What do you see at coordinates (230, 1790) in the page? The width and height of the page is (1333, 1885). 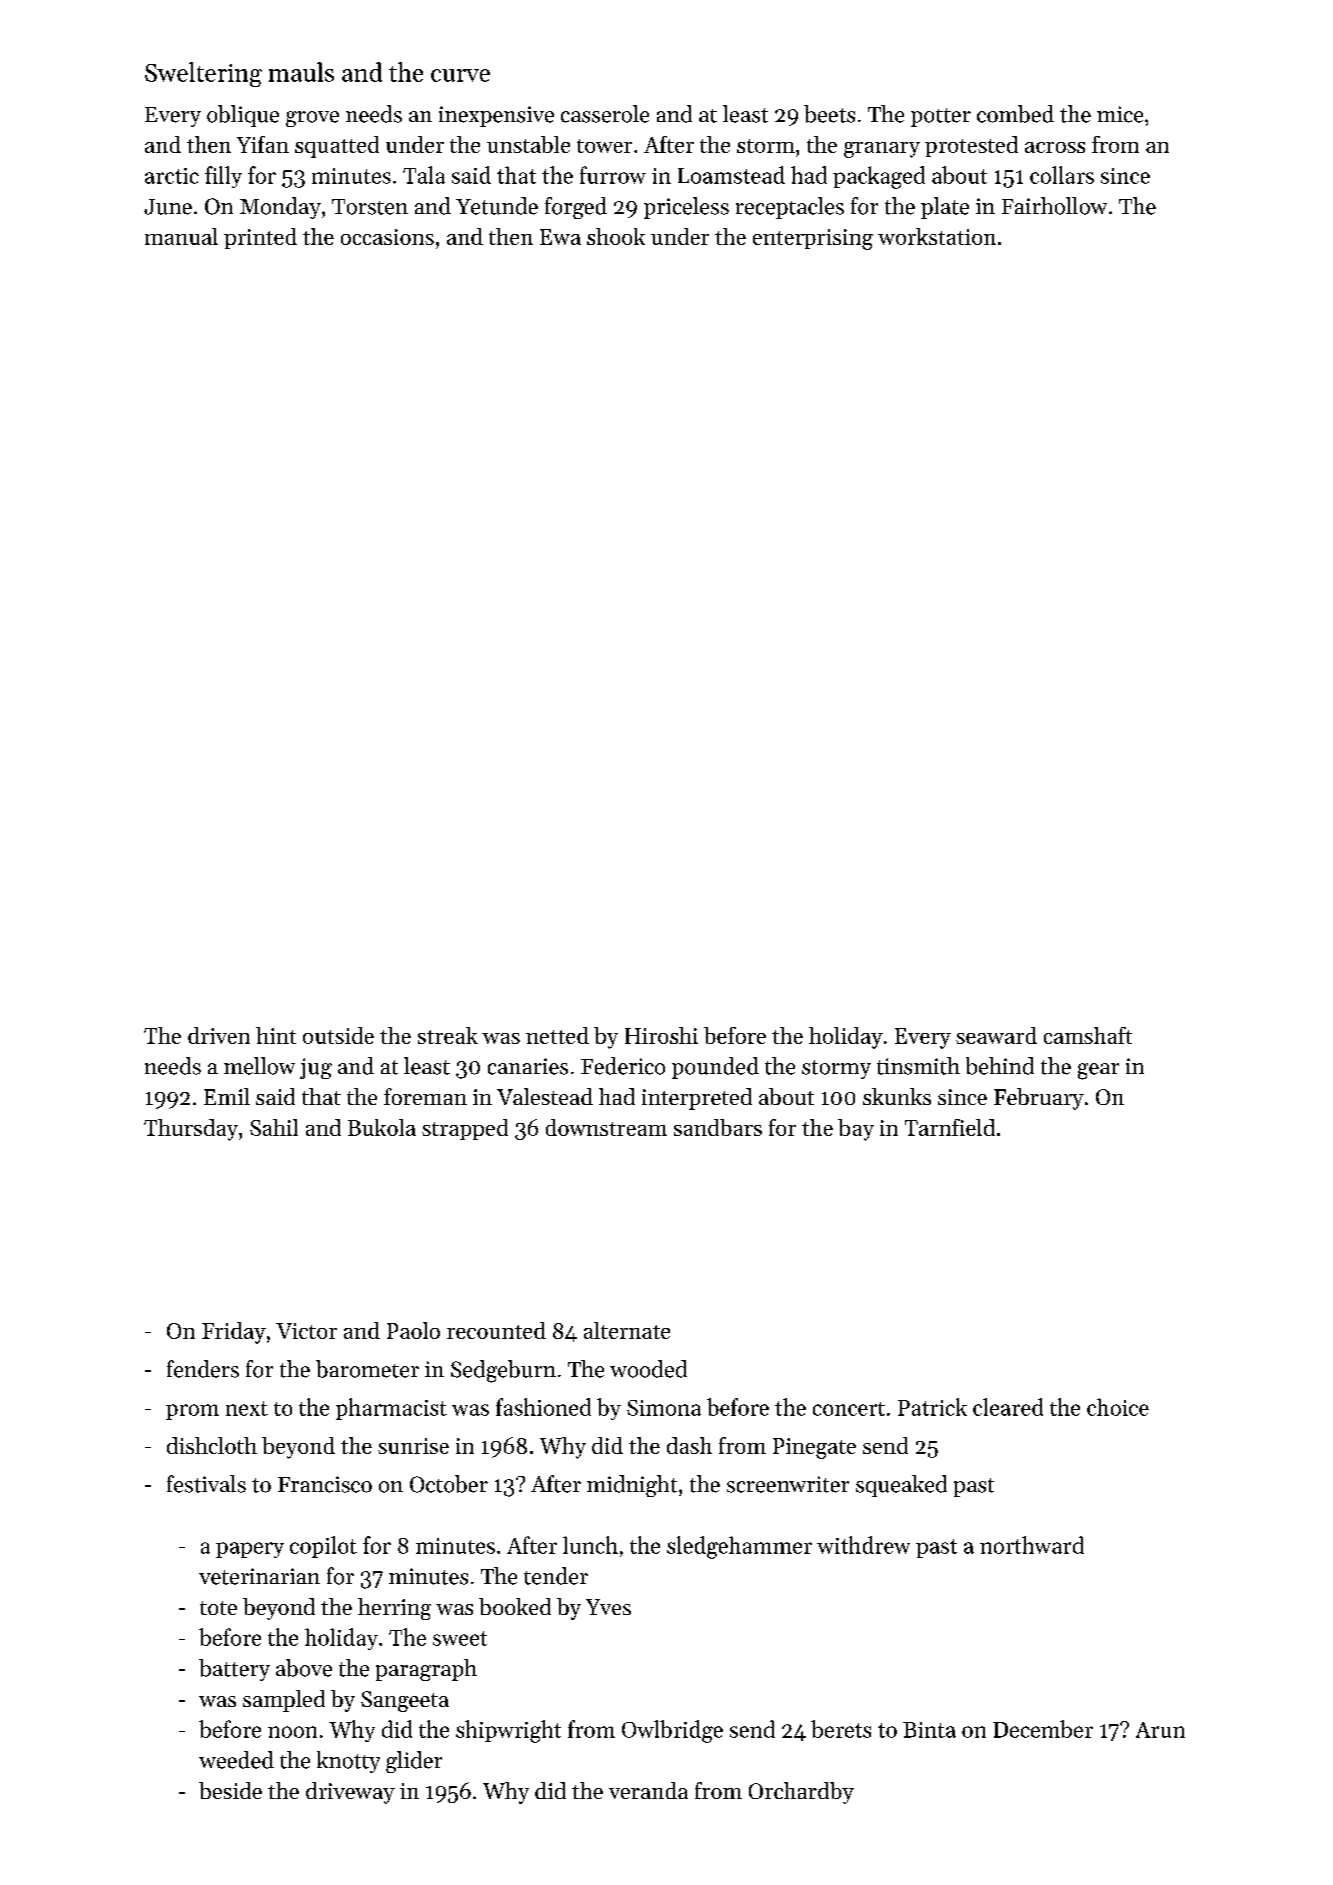 I see `beside` at bounding box center [230, 1790].
